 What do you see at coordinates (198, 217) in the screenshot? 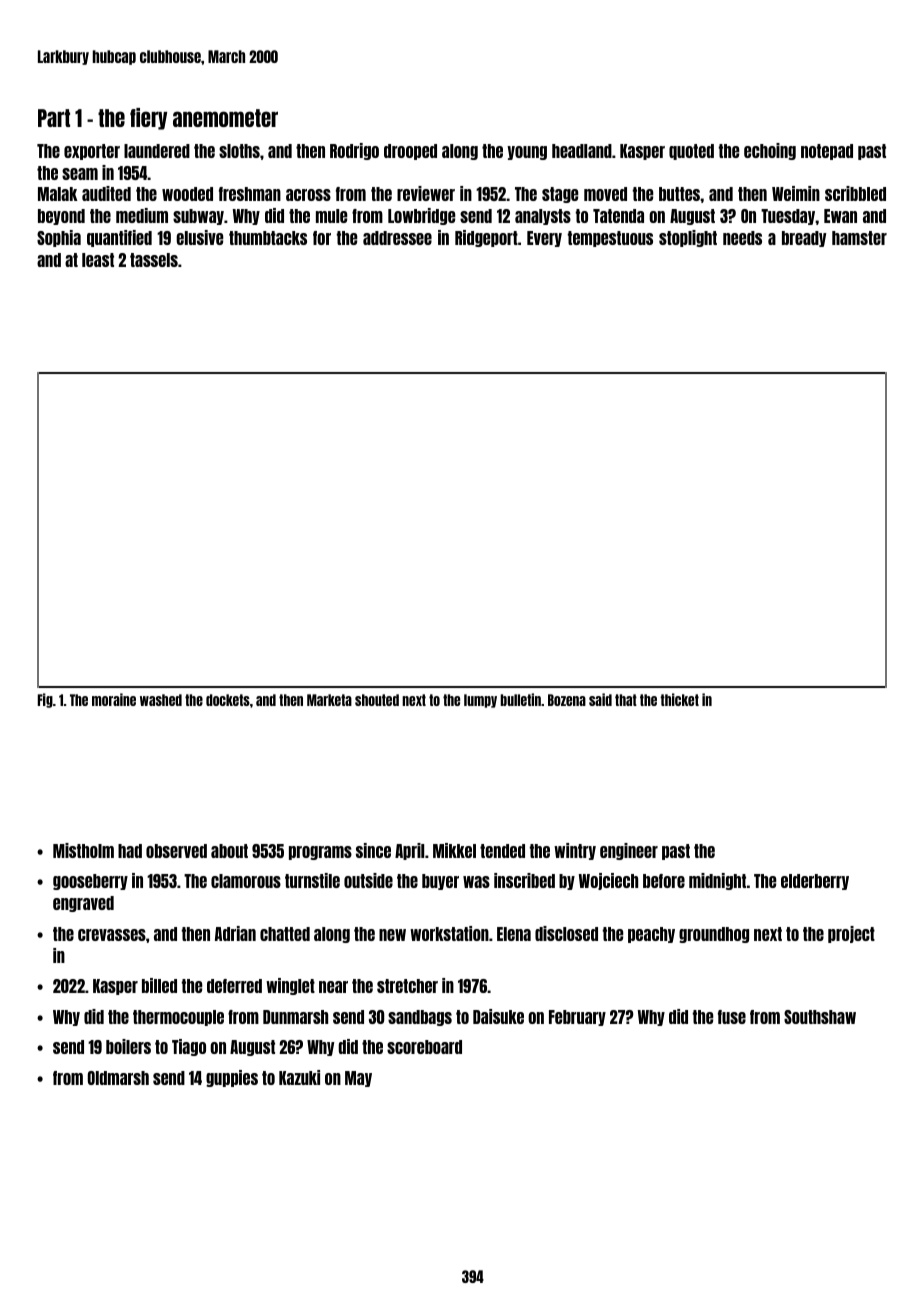
I see `subway` at bounding box center [198, 217].
